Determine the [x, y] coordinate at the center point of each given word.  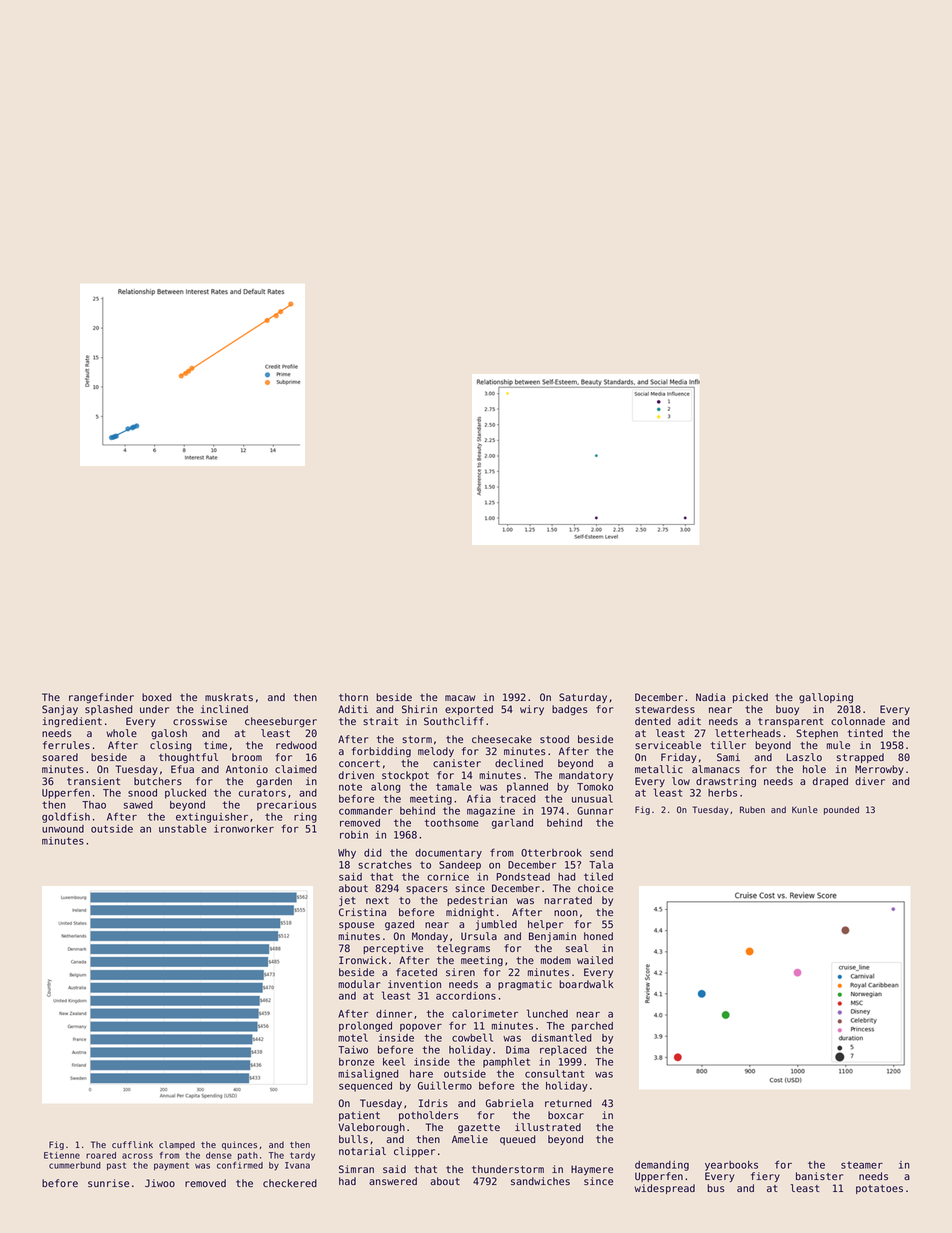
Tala [601, 864]
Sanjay [60, 710]
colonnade [858, 721]
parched [592, 1027]
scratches [385, 865]
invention [414, 984]
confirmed [240, 1165]
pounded [841, 810]
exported [469, 710]
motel [353, 1037]
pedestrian [477, 901]
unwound [63, 829]
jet [347, 901]
